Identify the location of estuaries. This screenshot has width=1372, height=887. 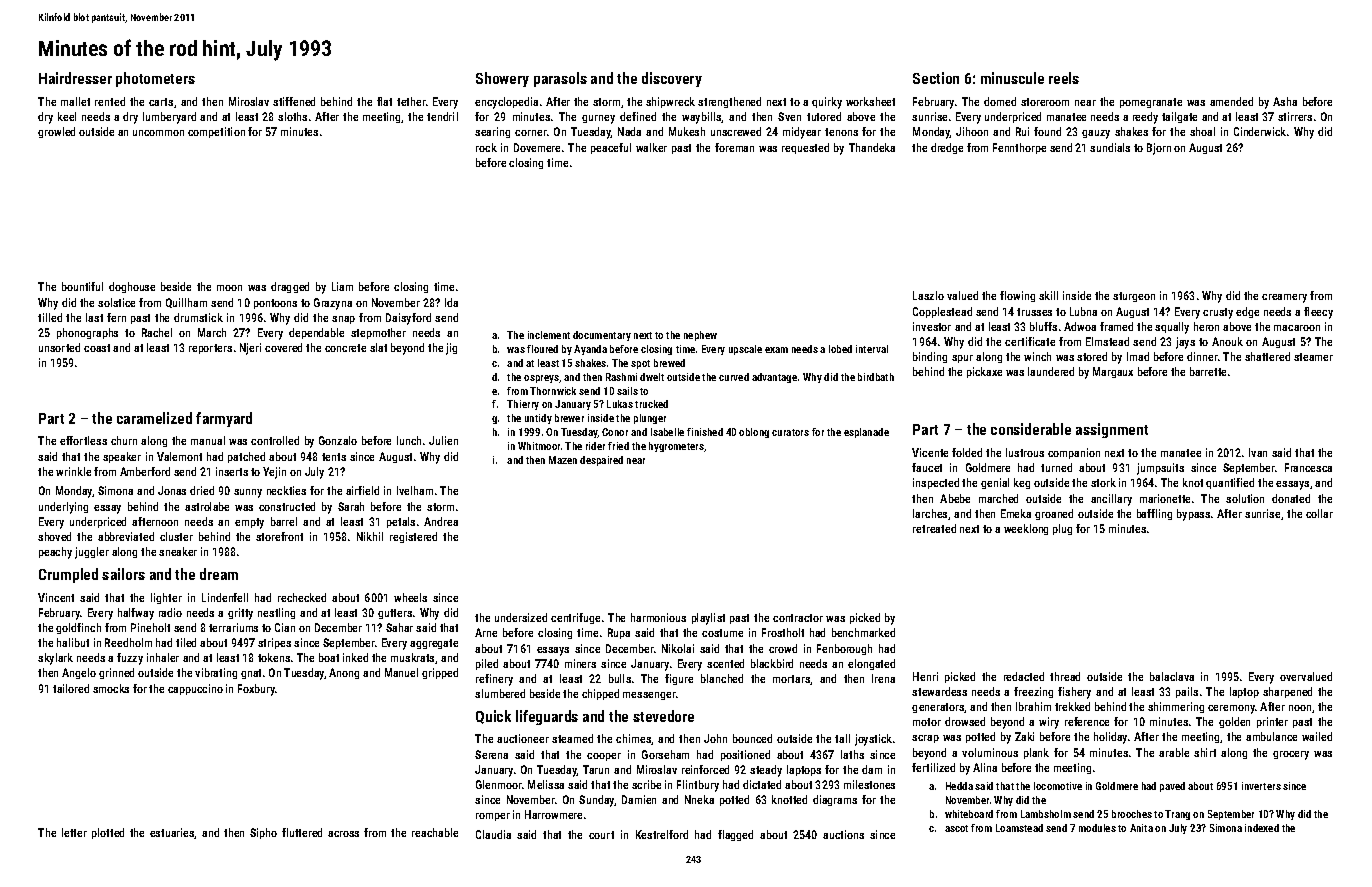
(172, 833).
